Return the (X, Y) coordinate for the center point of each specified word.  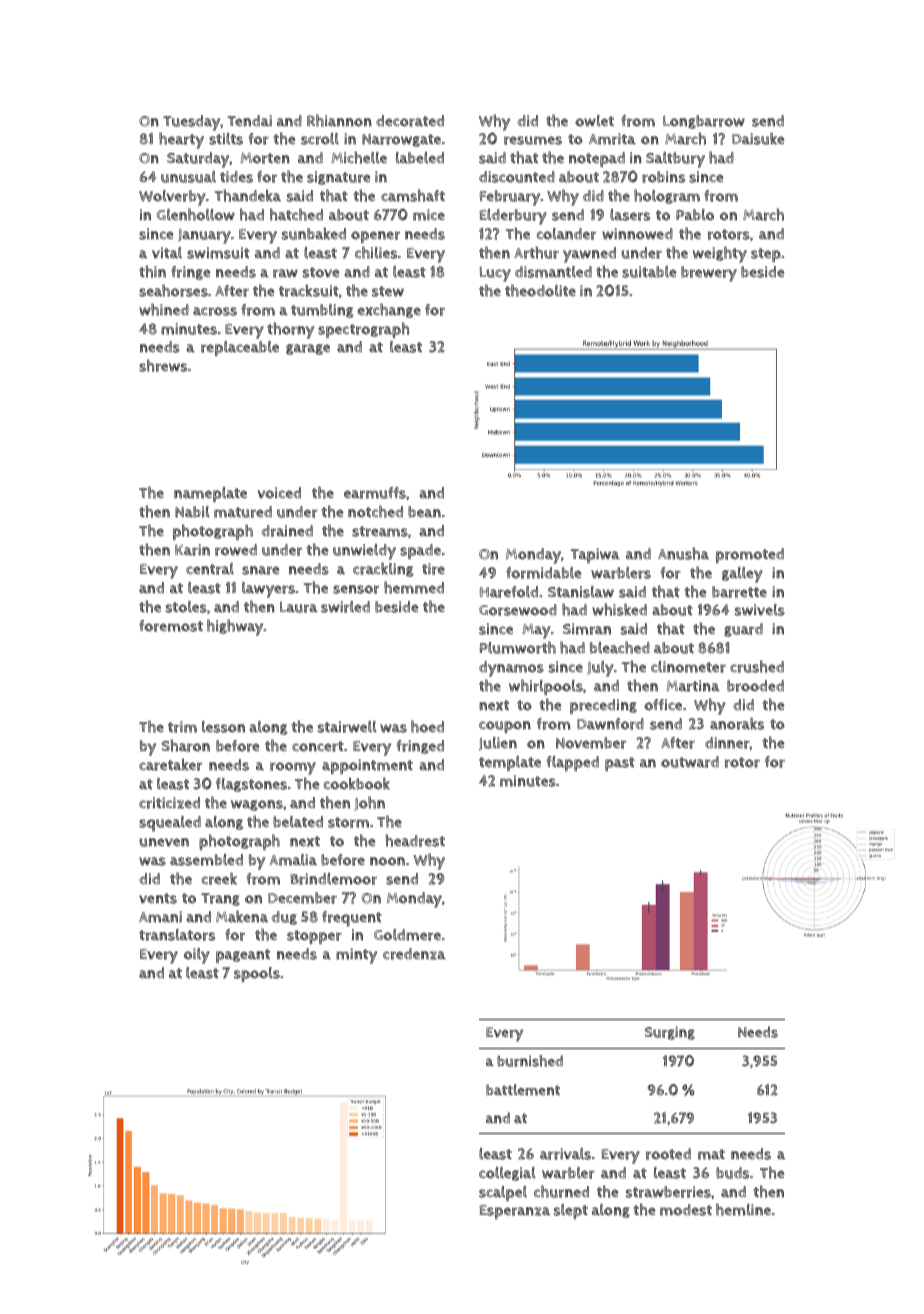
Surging (670, 1033)
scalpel (503, 1193)
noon (387, 861)
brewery (709, 274)
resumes (533, 140)
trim (182, 727)
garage (308, 349)
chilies (376, 252)
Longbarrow (704, 122)
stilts (226, 139)
